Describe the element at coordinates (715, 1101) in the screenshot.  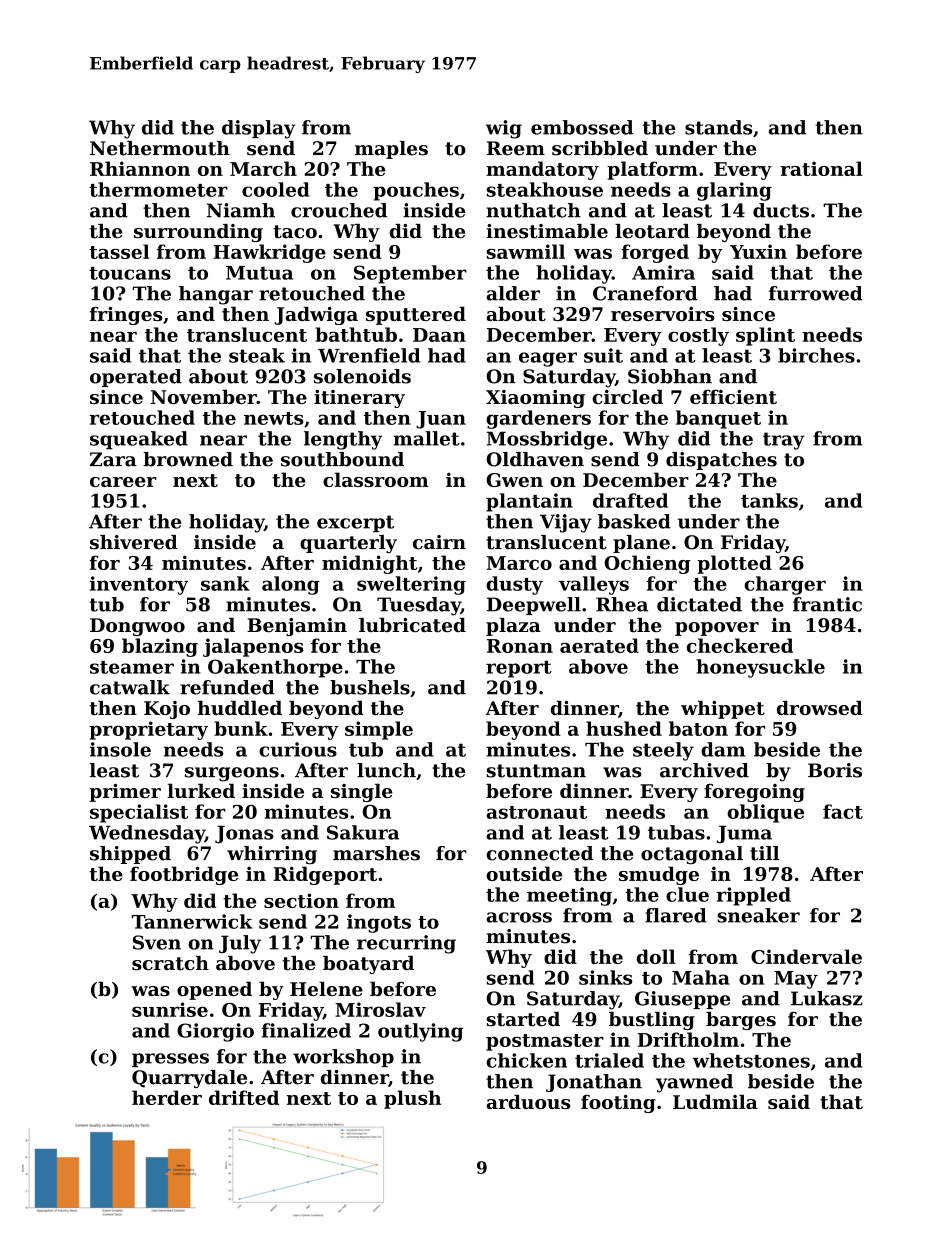
I see `Ludmila` at that location.
